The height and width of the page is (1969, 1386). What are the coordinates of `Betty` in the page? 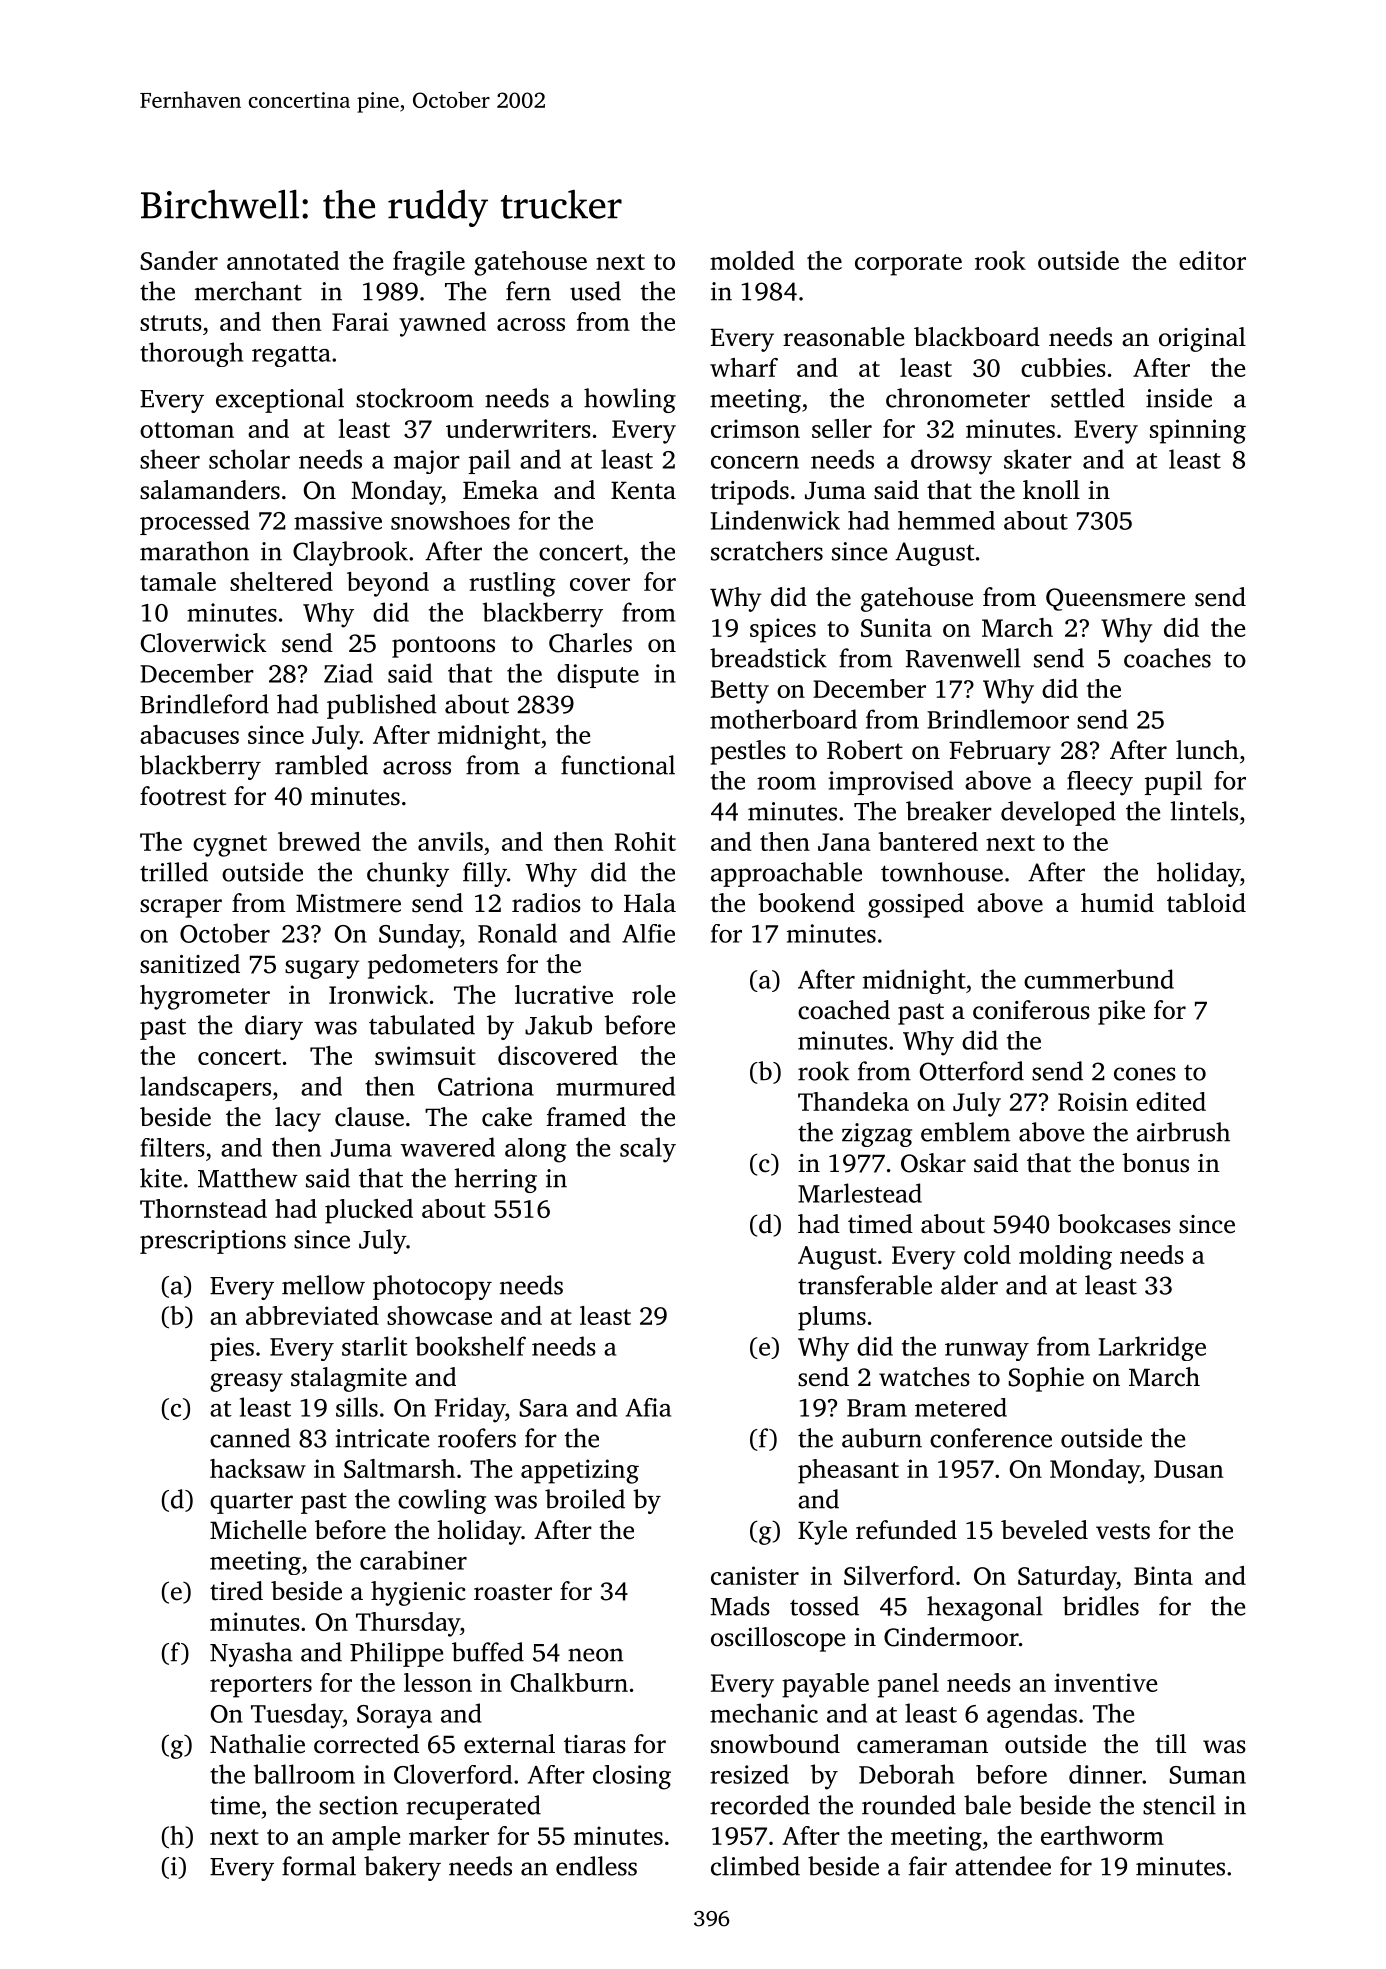 It's located at (740, 692).
